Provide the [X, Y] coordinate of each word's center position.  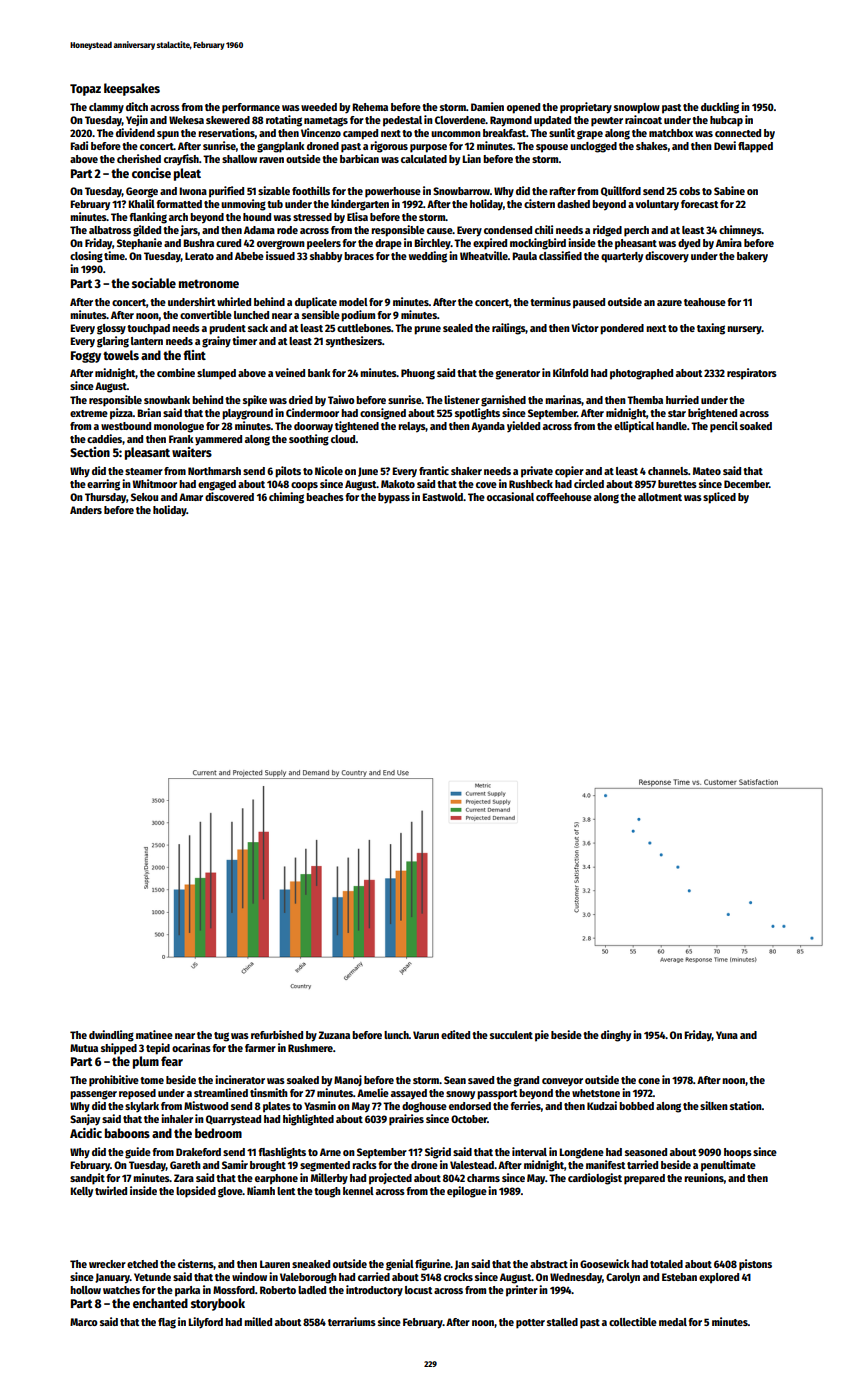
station [746, 1105]
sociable [154, 283]
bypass [394, 498]
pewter [607, 122]
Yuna [727, 1035]
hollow [85, 1290]
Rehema [370, 107]
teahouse [705, 302]
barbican [359, 158]
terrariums [352, 1321]
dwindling [111, 1036]
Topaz [85, 90]
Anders [86, 510]
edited [455, 1034]
